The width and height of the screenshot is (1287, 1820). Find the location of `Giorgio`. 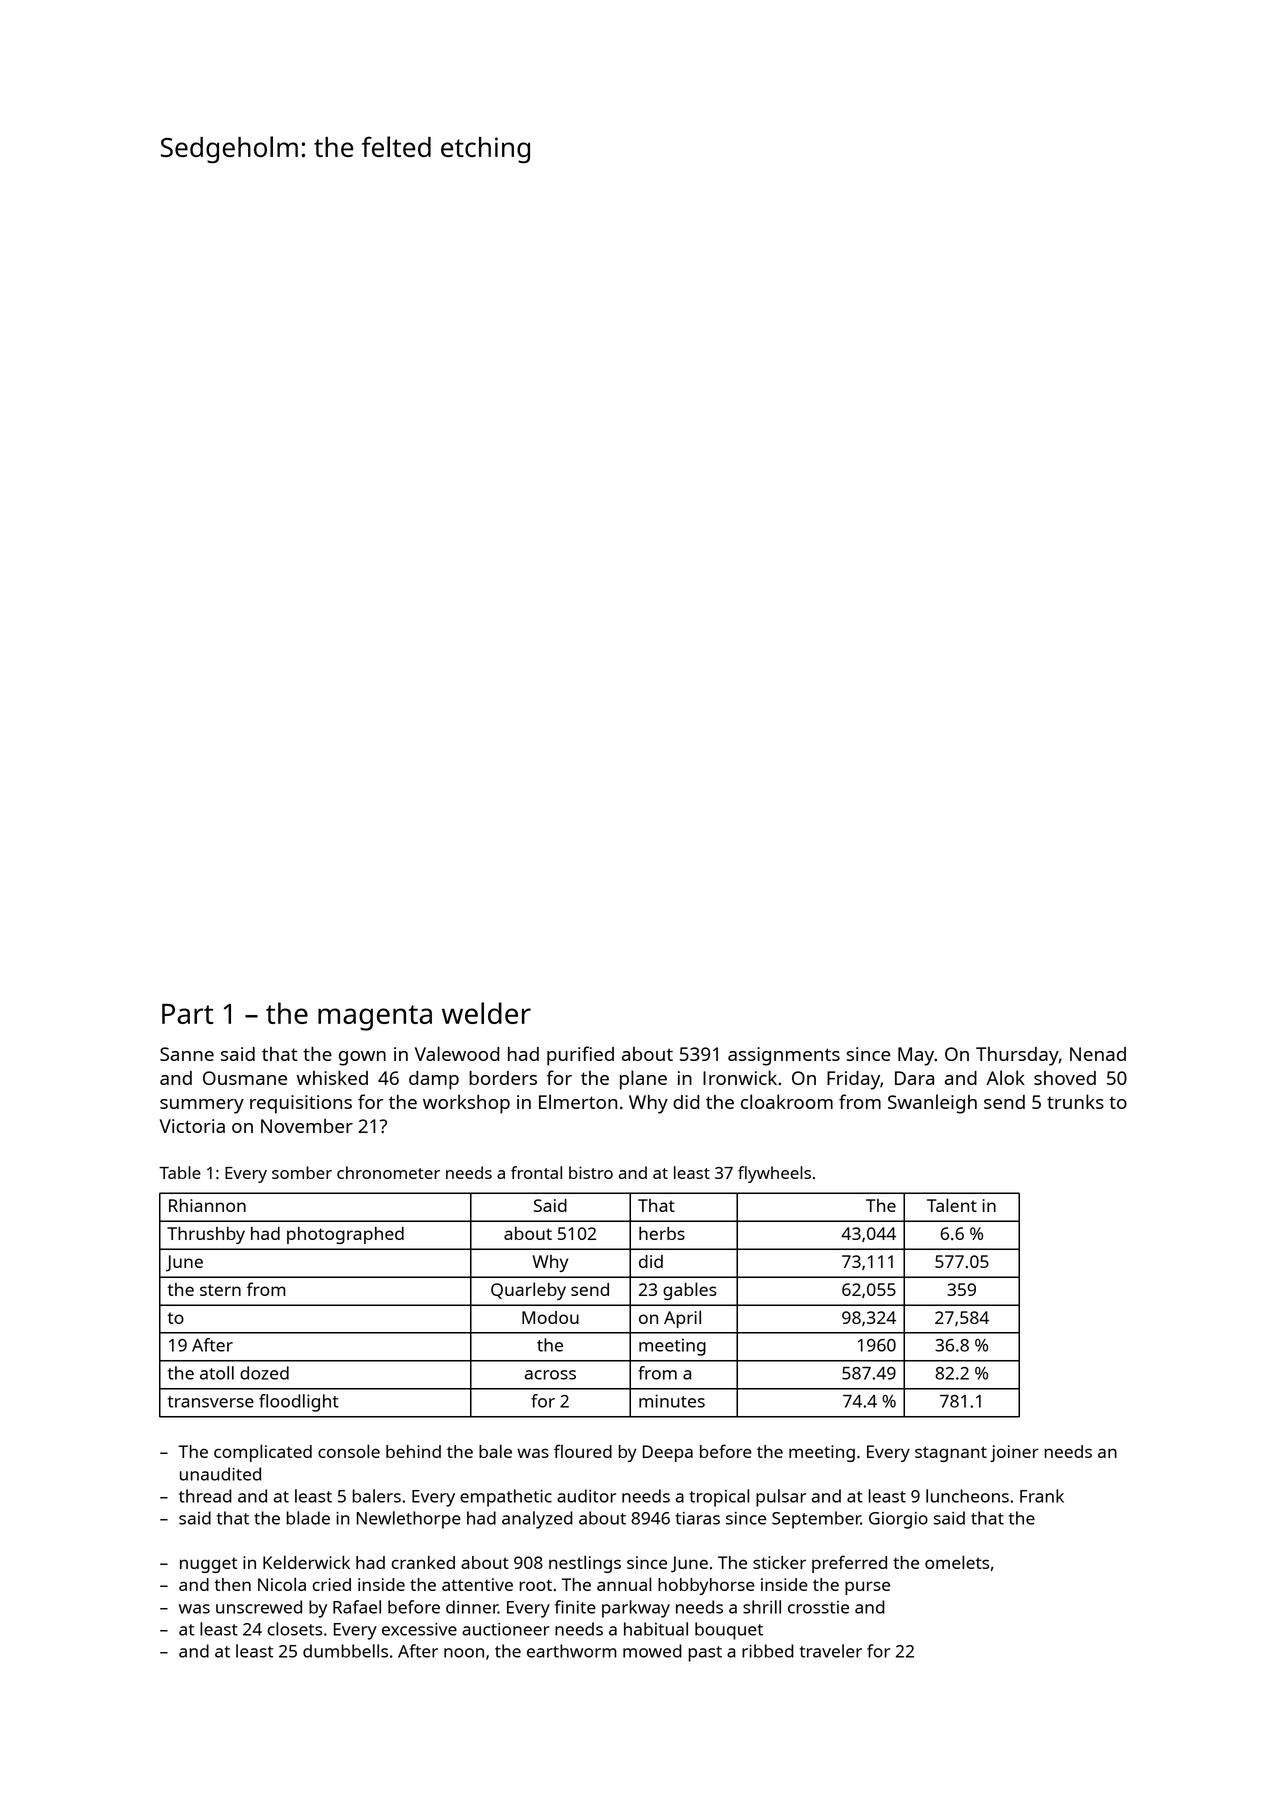

Giorgio is located at coordinates (898, 1520).
